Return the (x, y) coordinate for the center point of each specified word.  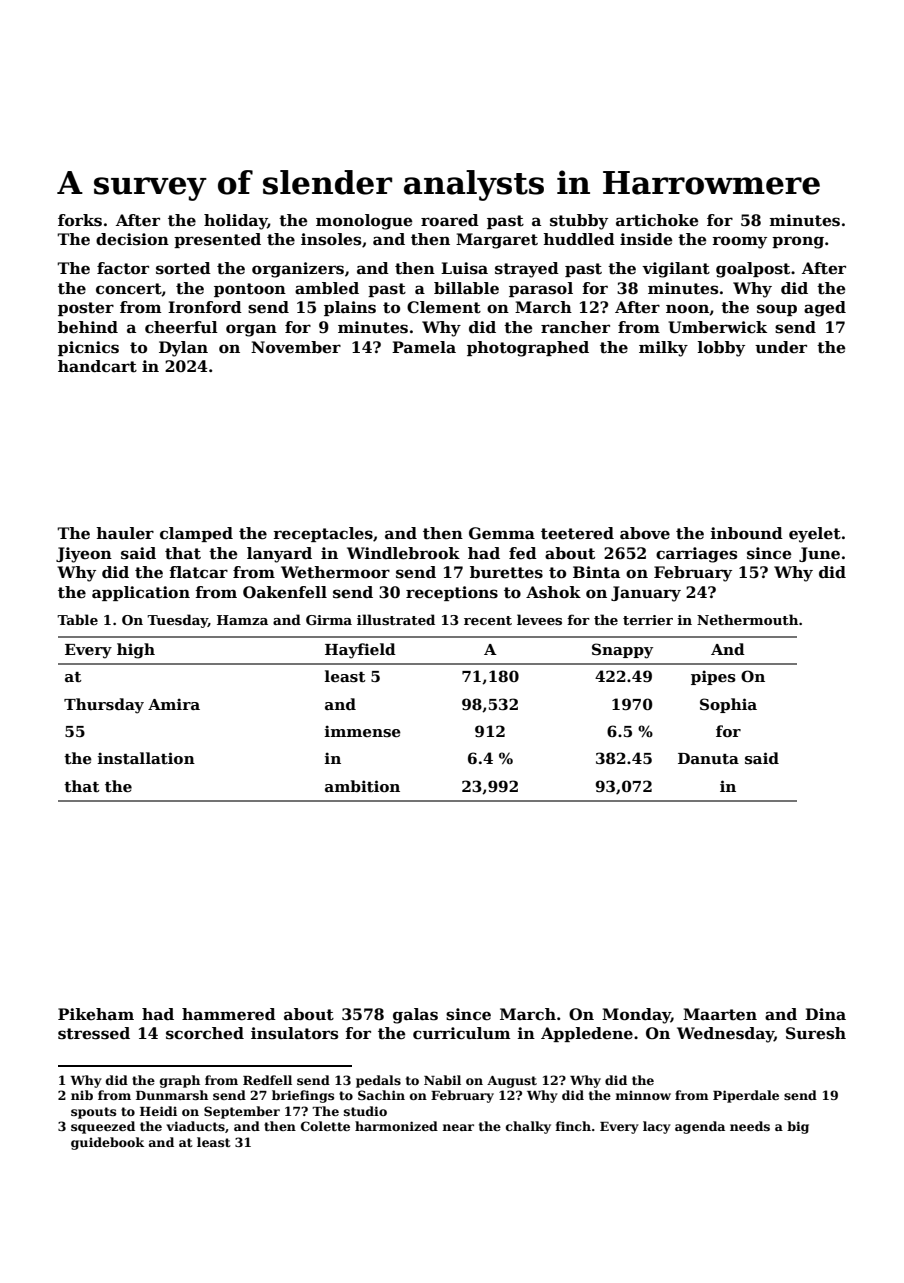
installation (146, 758)
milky (663, 349)
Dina (825, 1014)
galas (415, 1016)
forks (80, 220)
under (781, 347)
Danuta (708, 758)
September (242, 1112)
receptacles (323, 534)
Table (77, 619)
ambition (362, 786)
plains (350, 308)
